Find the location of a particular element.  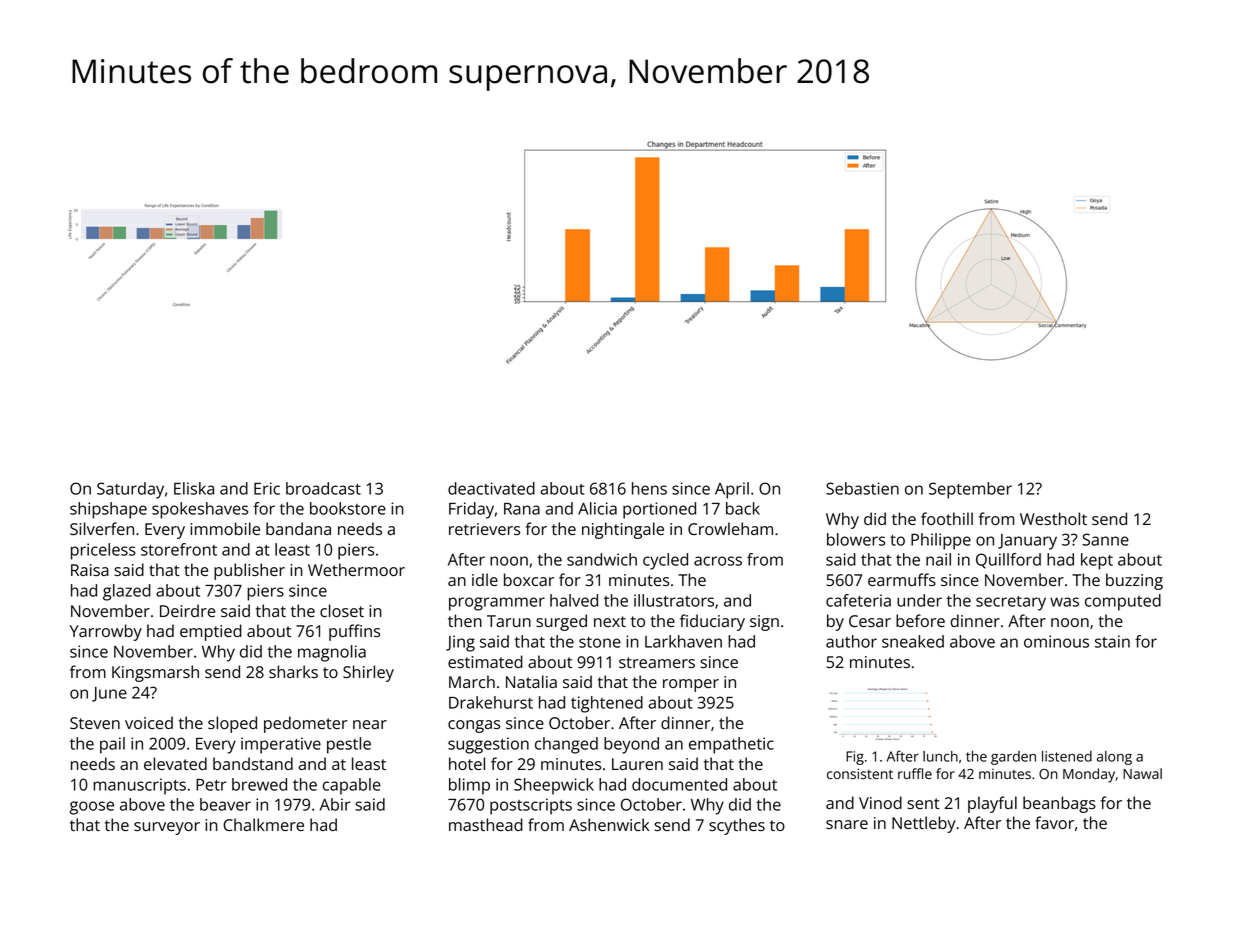

sharks is located at coordinates (293, 671).
